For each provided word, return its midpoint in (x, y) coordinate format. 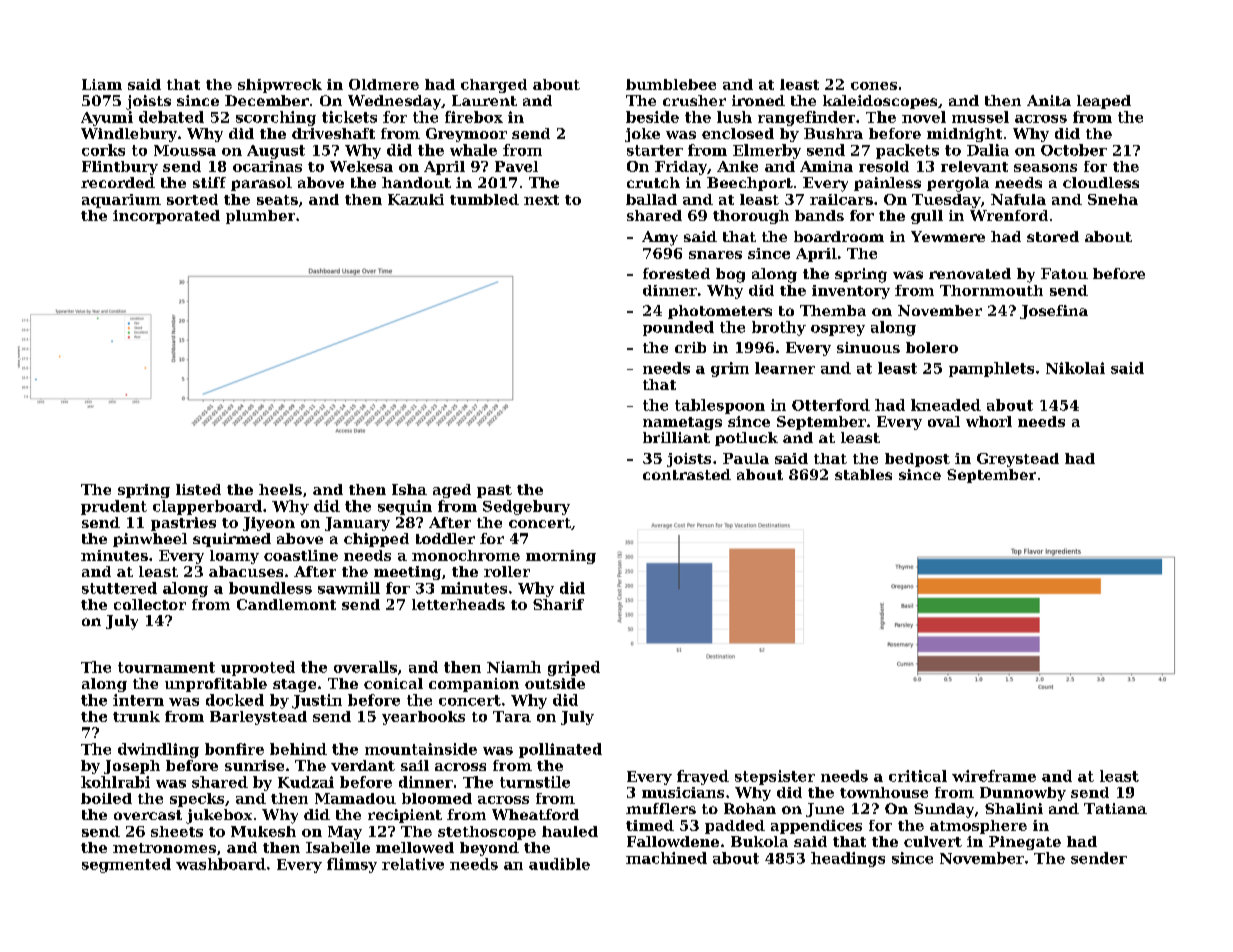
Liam (102, 84)
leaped (1104, 102)
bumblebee (671, 84)
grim (730, 369)
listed (198, 489)
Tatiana (1115, 808)
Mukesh (263, 831)
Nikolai (1075, 368)
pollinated (560, 750)
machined (666, 858)
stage (294, 685)
